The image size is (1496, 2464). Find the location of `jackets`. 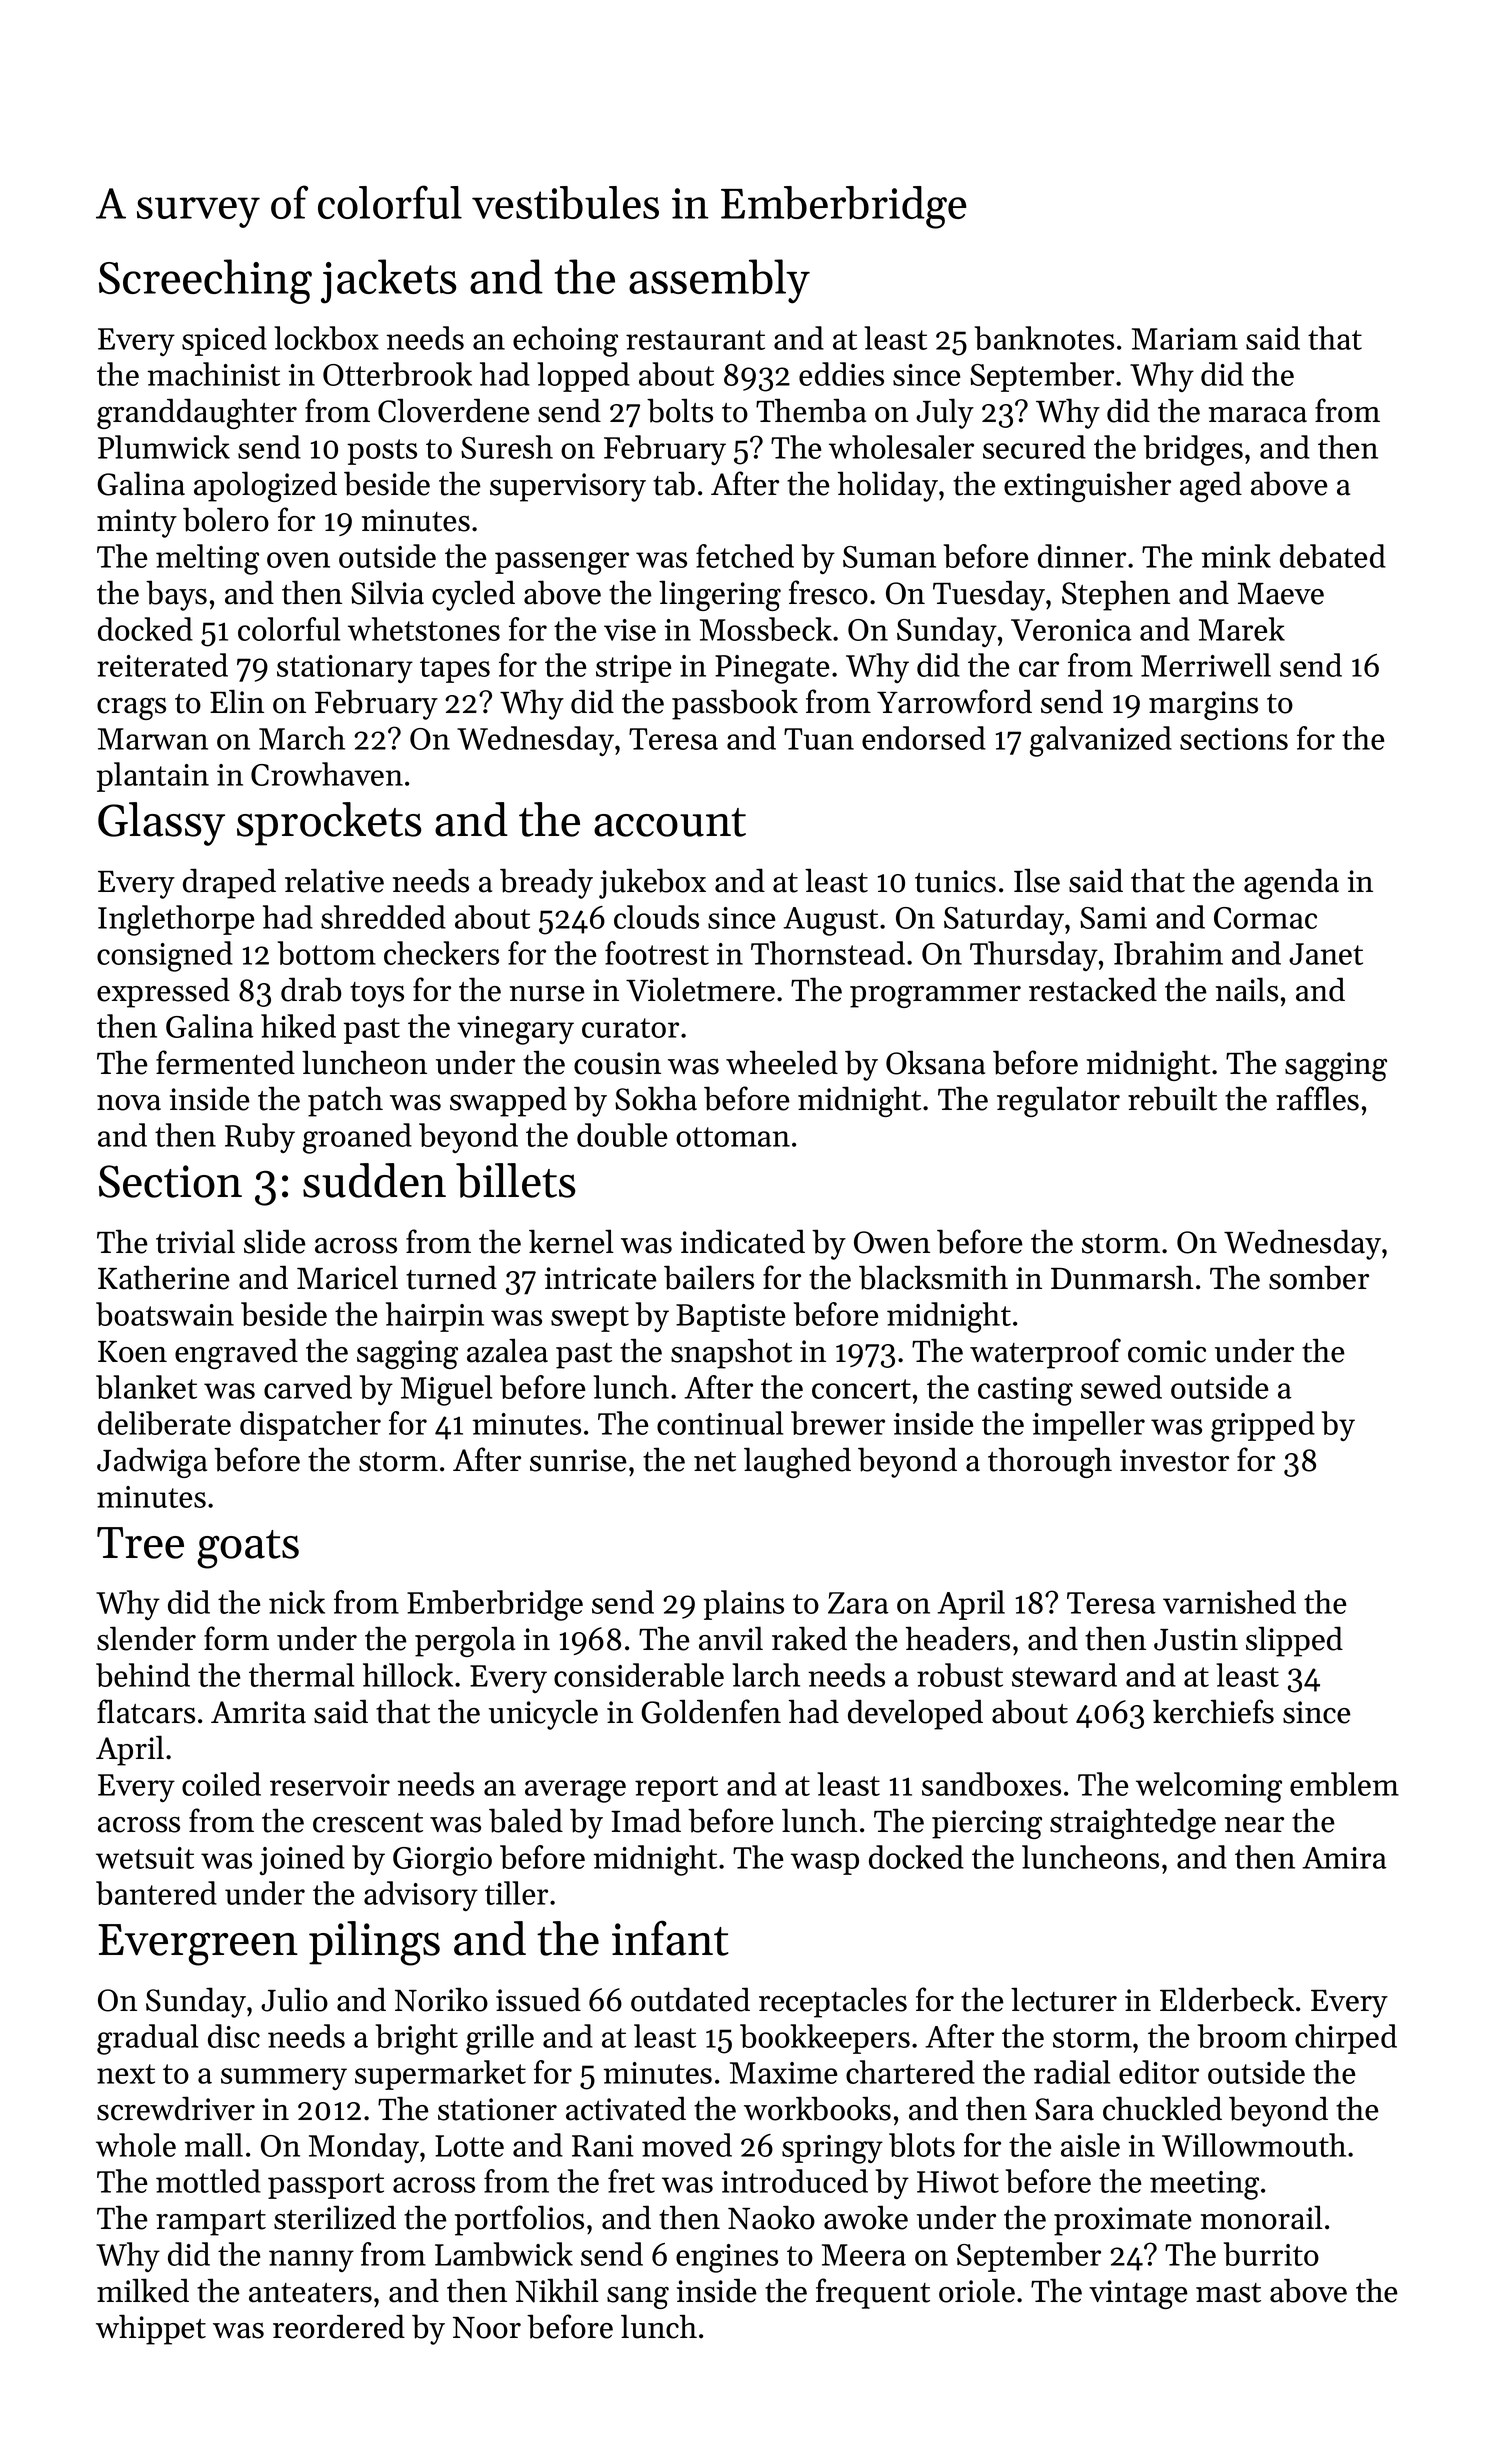

jackets is located at coordinates (389, 281).
